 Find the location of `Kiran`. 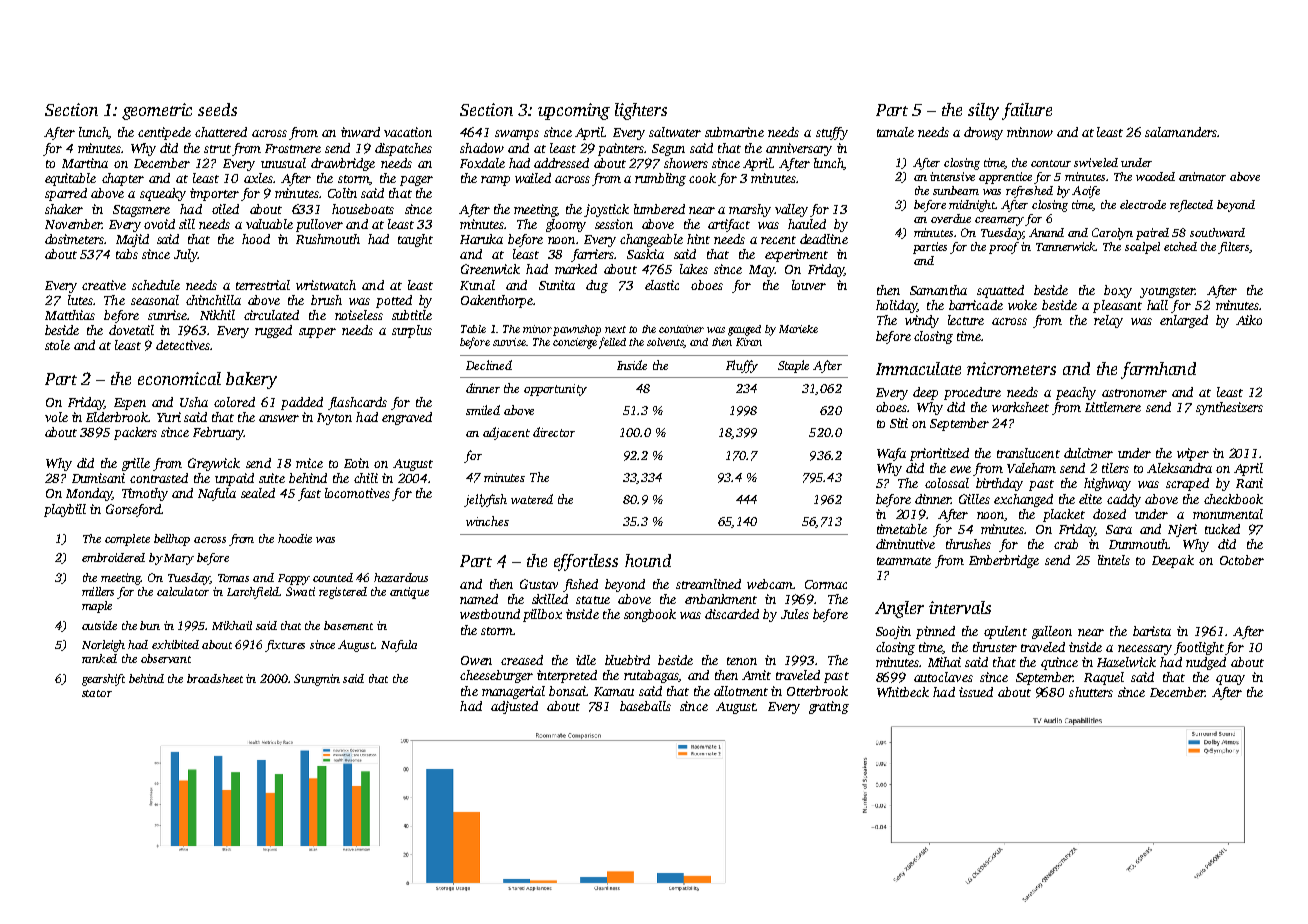

Kiran is located at coordinates (749, 342).
